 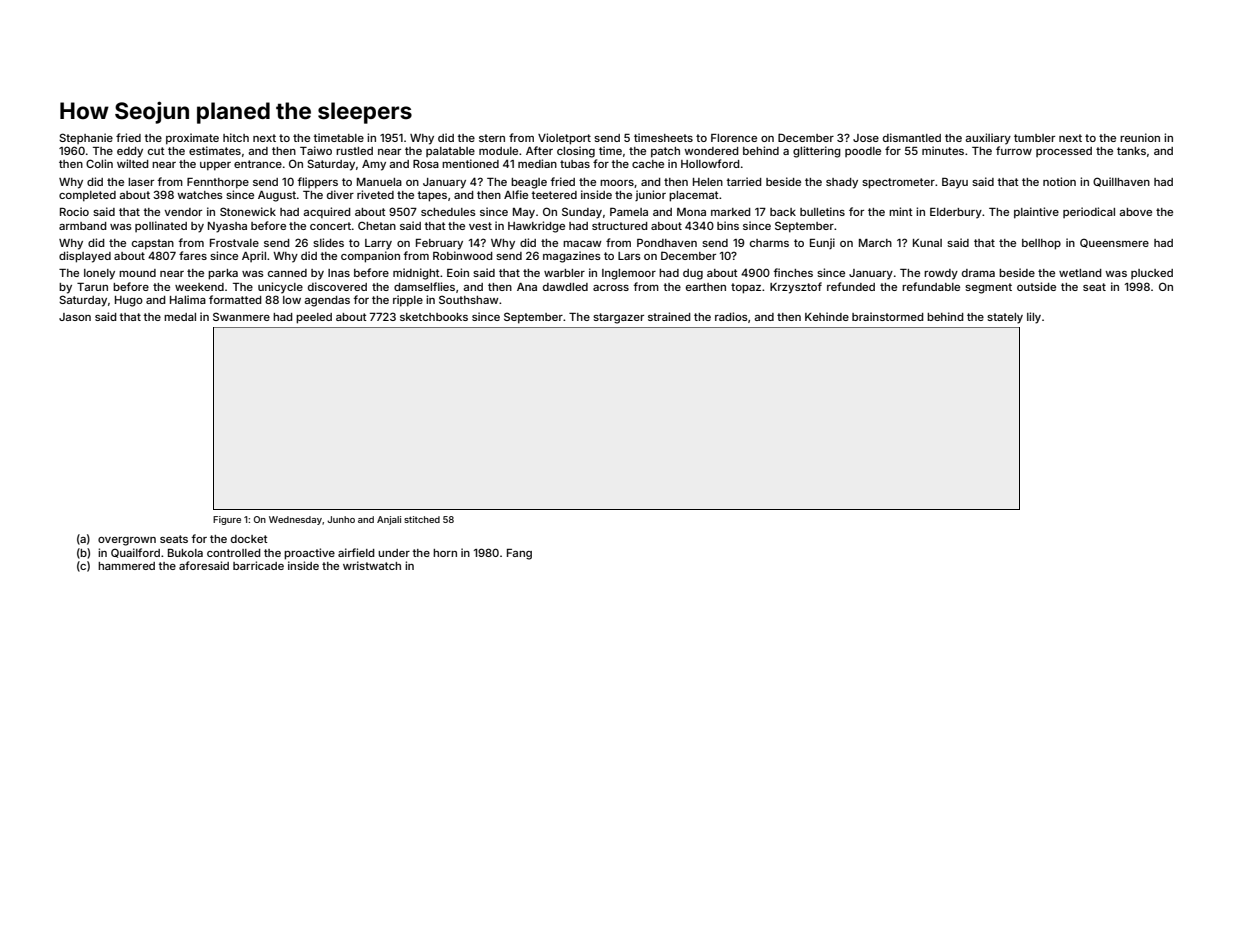 I want to click on capstan, so click(x=153, y=244).
